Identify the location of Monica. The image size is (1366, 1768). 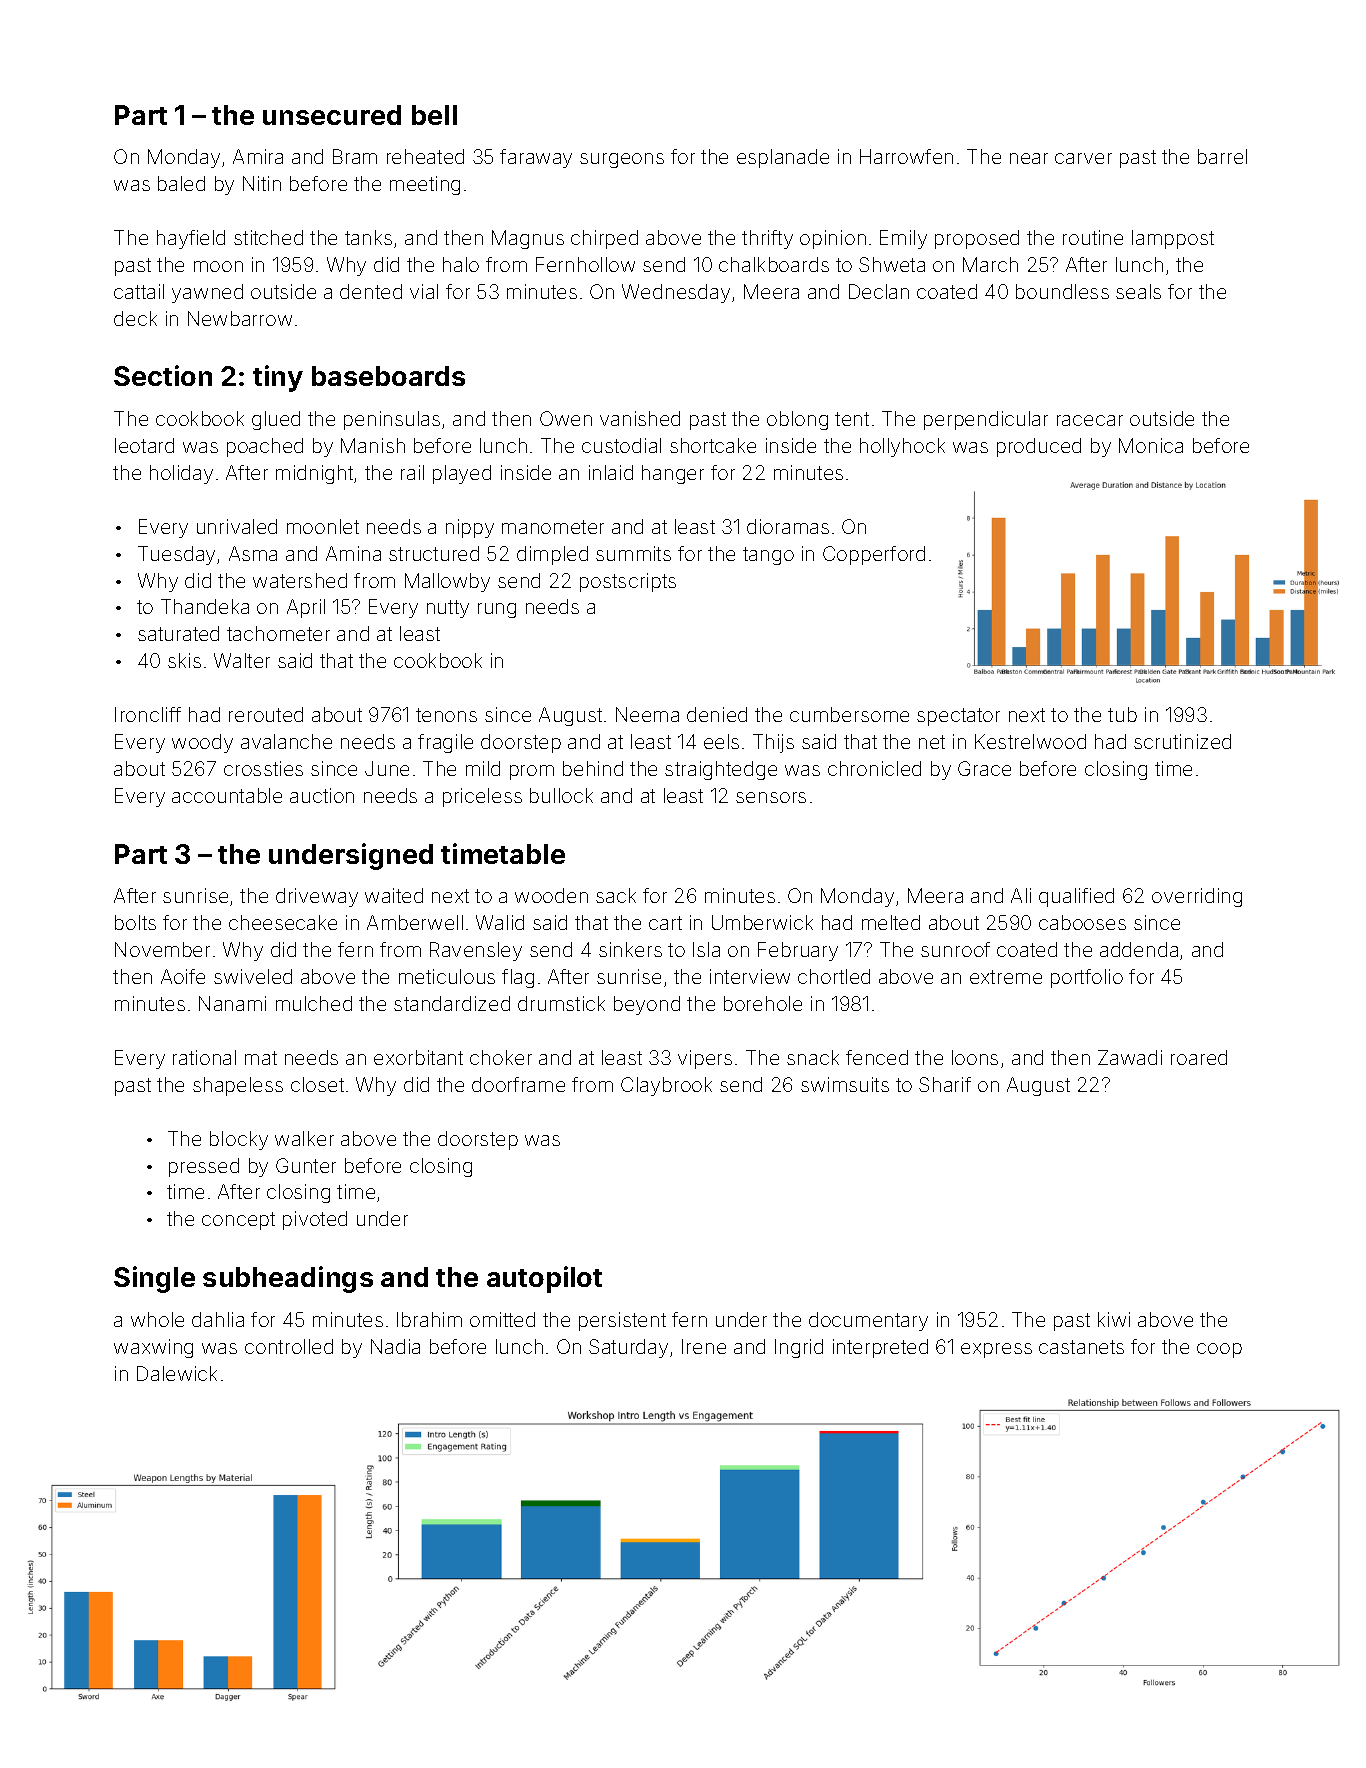
(1151, 445).
